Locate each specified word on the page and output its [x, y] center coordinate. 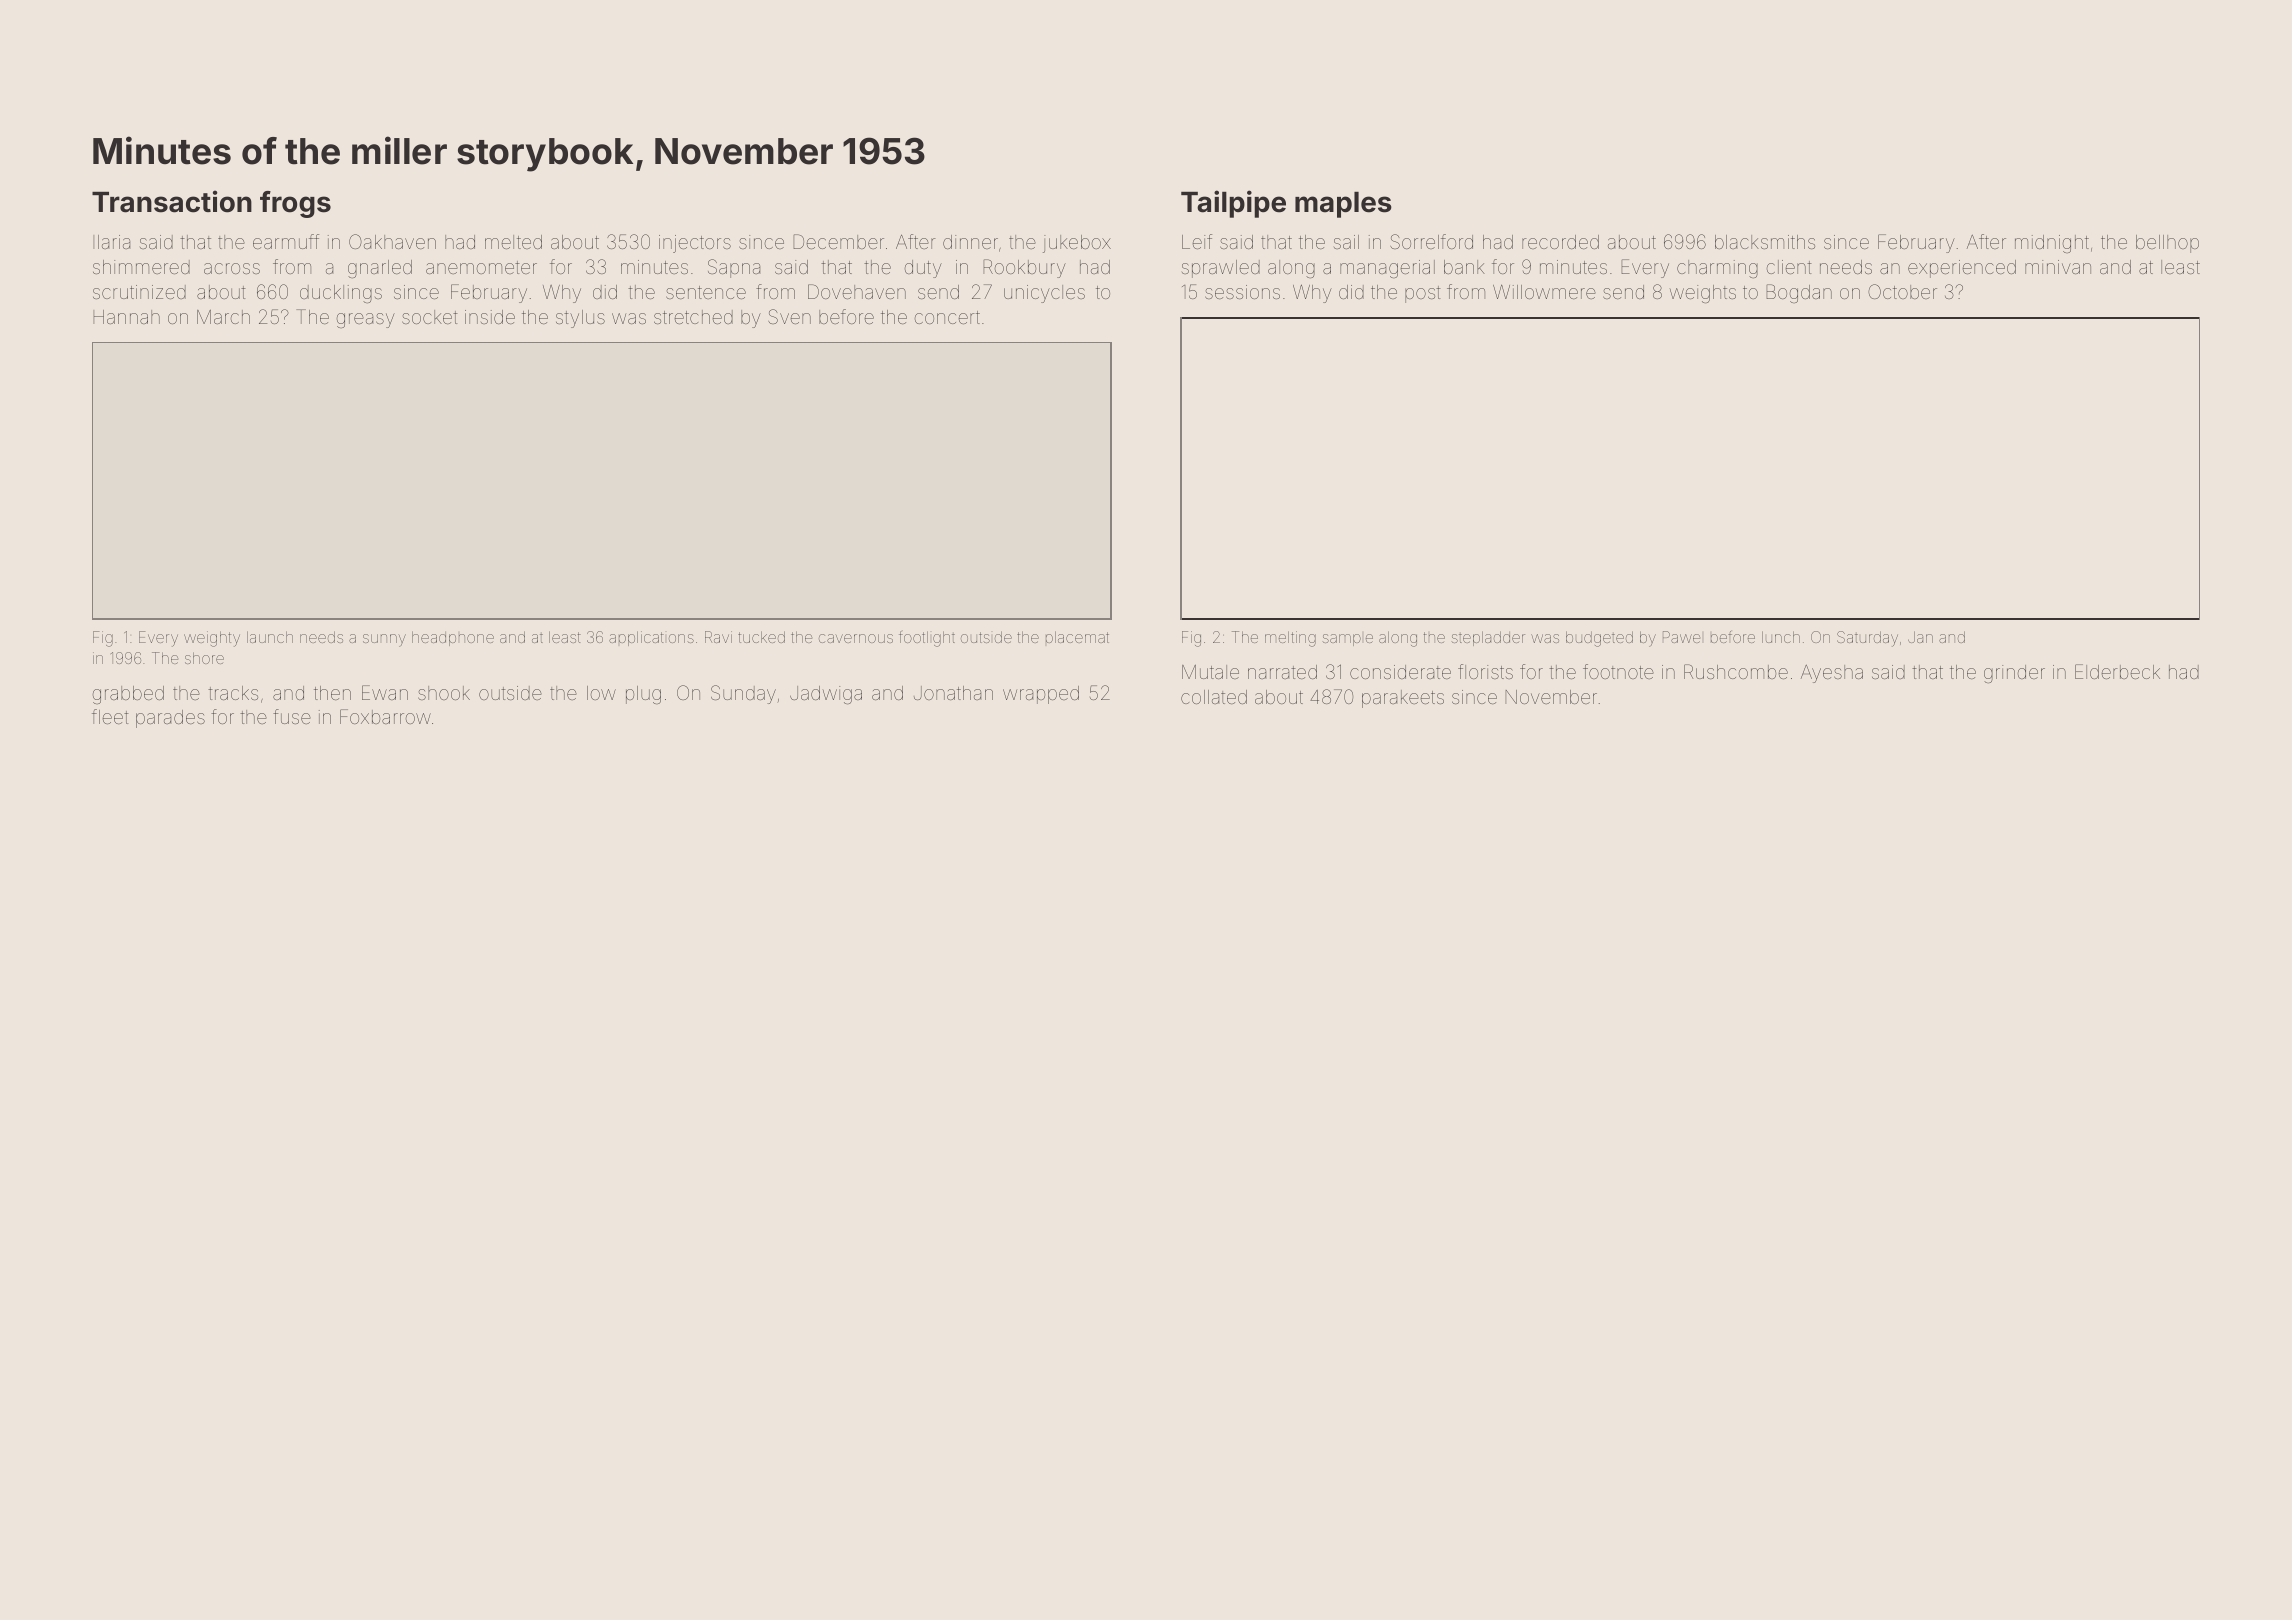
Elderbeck [2117, 671]
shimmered [141, 267]
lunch [1781, 637]
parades [170, 719]
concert [947, 317]
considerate [1400, 672]
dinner [970, 242]
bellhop [2167, 244]
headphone [453, 638]
